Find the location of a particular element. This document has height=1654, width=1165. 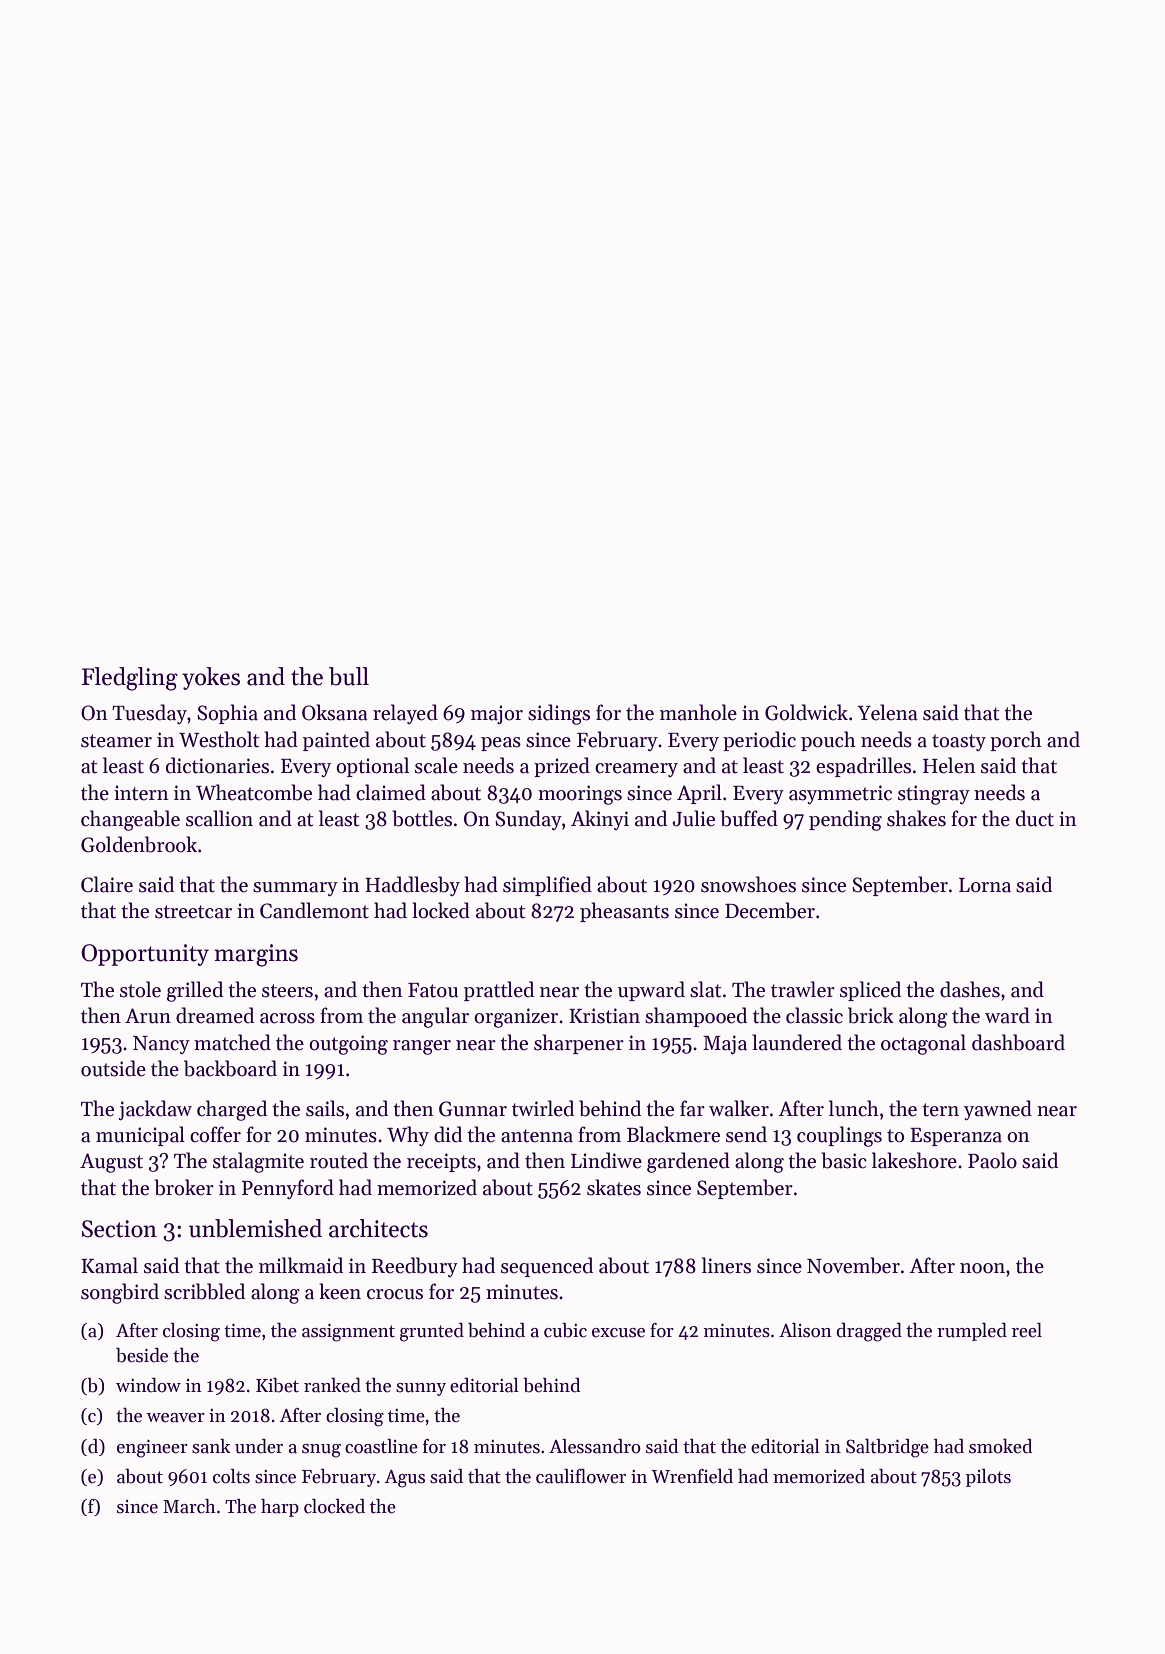

bull is located at coordinates (349, 676).
